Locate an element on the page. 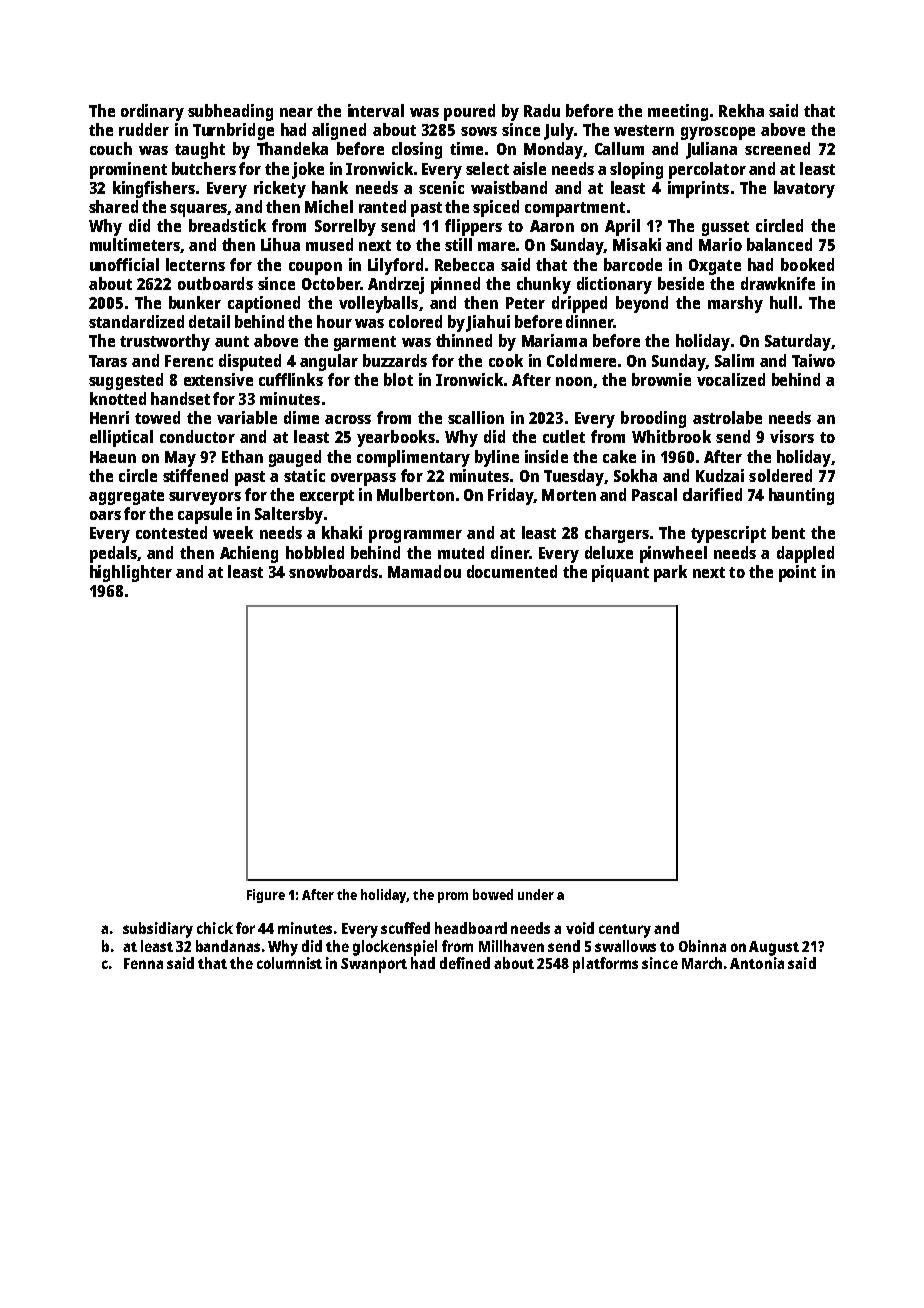 Image resolution: width=924 pixels, height=1308 pixels. Thandeka is located at coordinates (292, 148).
